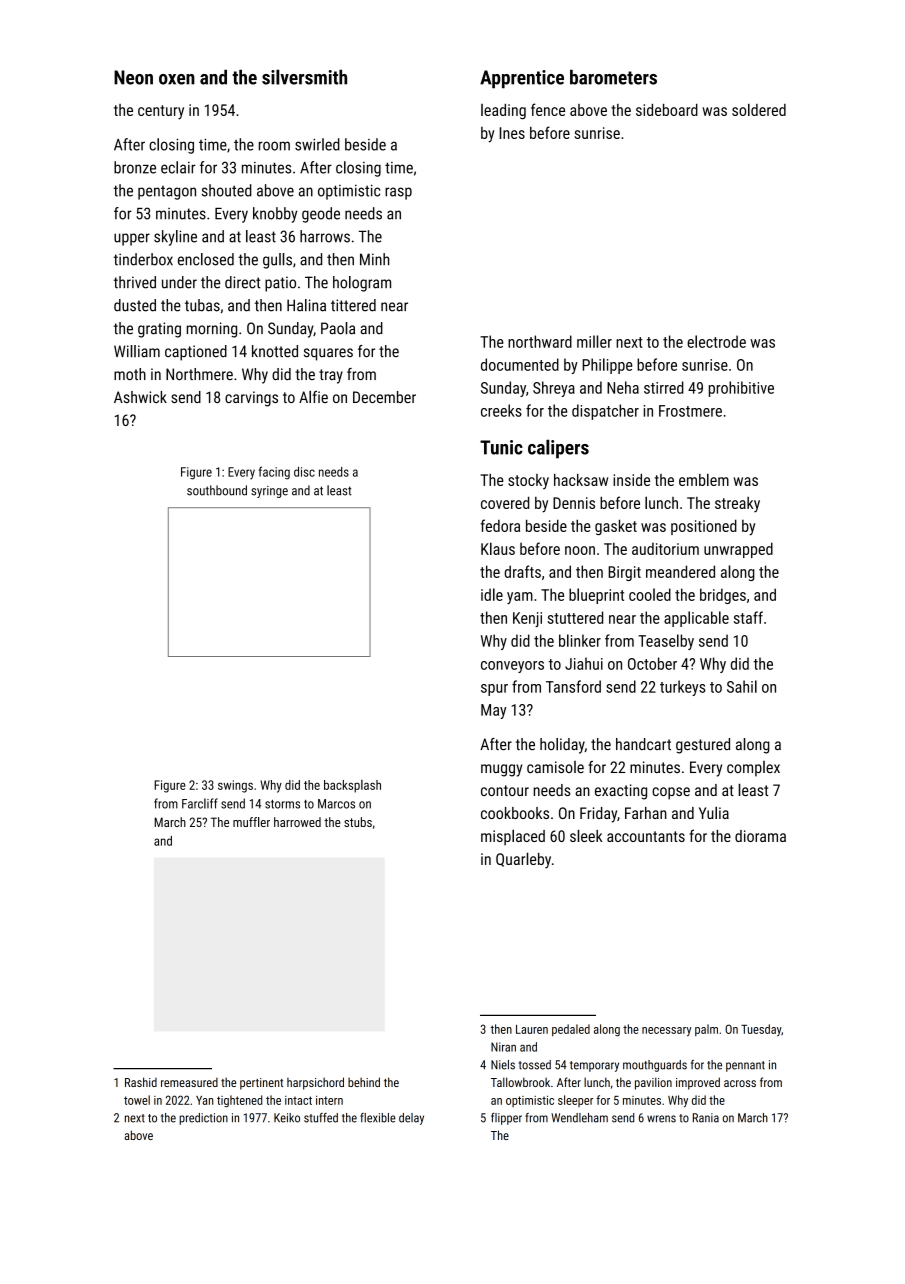 Image resolution: width=905 pixels, height=1284 pixels. I want to click on syringe, so click(269, 492).
